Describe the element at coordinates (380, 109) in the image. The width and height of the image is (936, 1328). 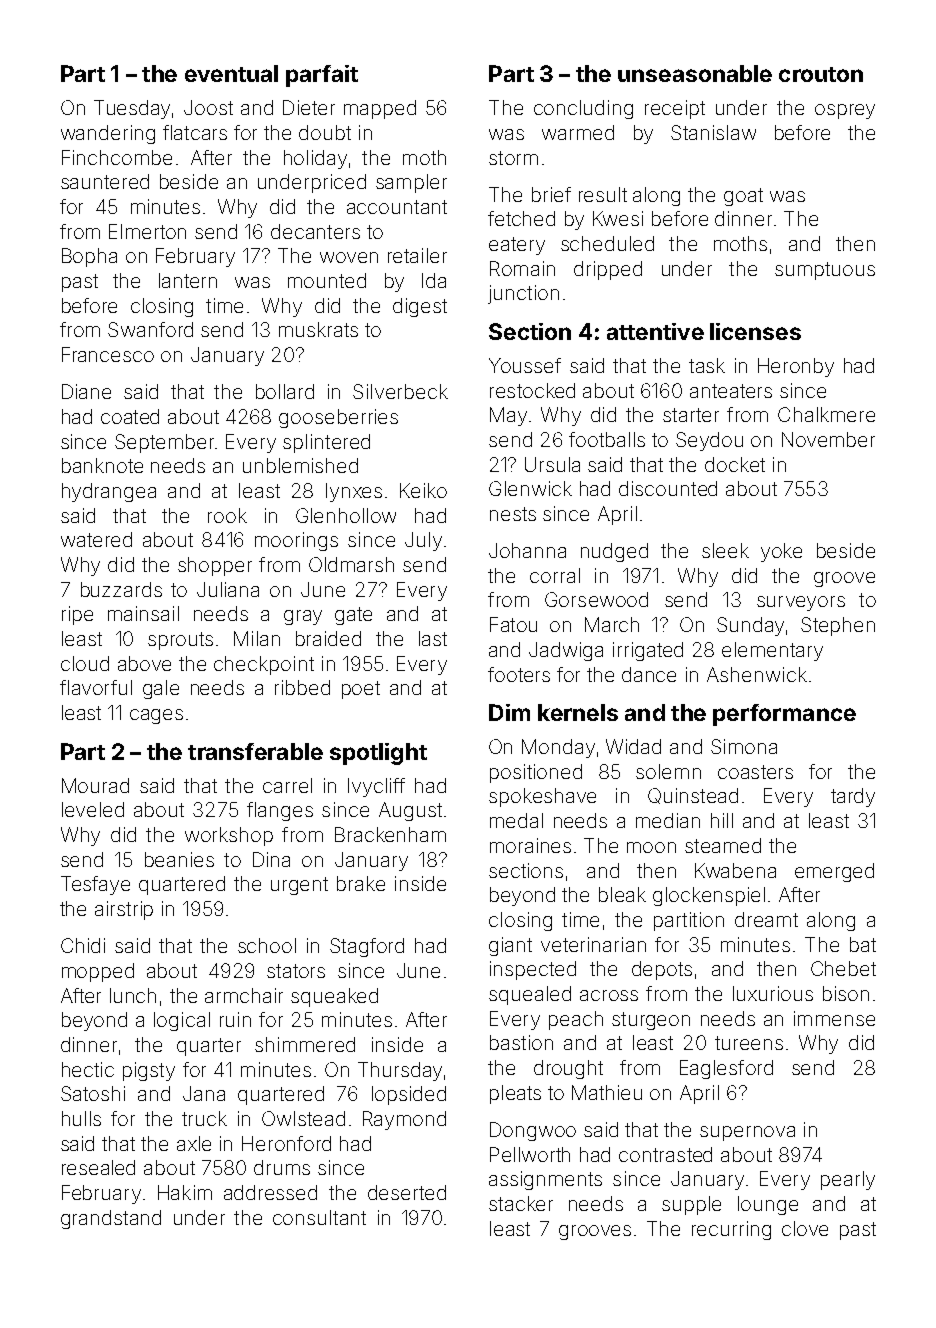
I see `mapped` at that location.
